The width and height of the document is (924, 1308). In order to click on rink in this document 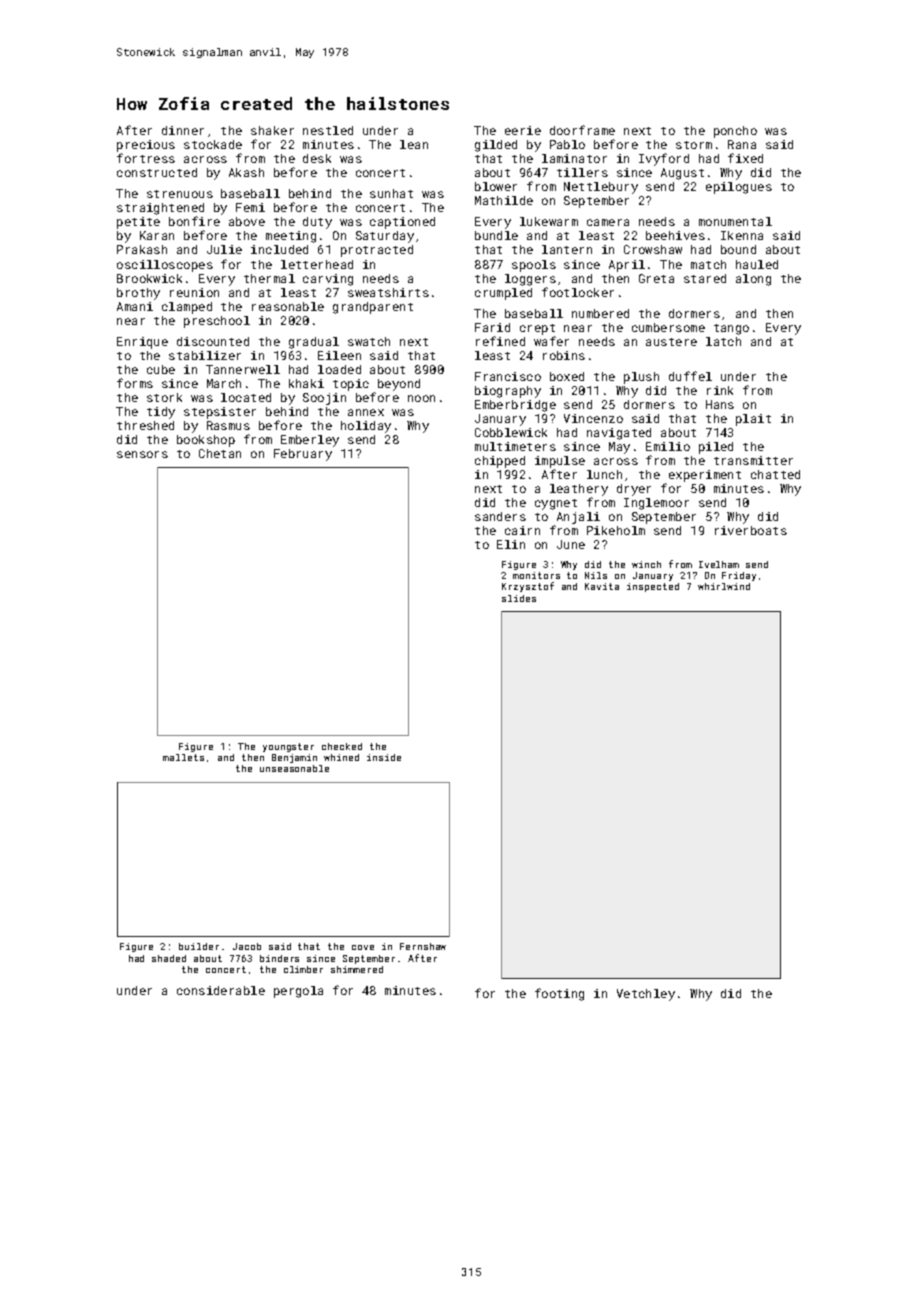, I will do `click(720, 390)`.
